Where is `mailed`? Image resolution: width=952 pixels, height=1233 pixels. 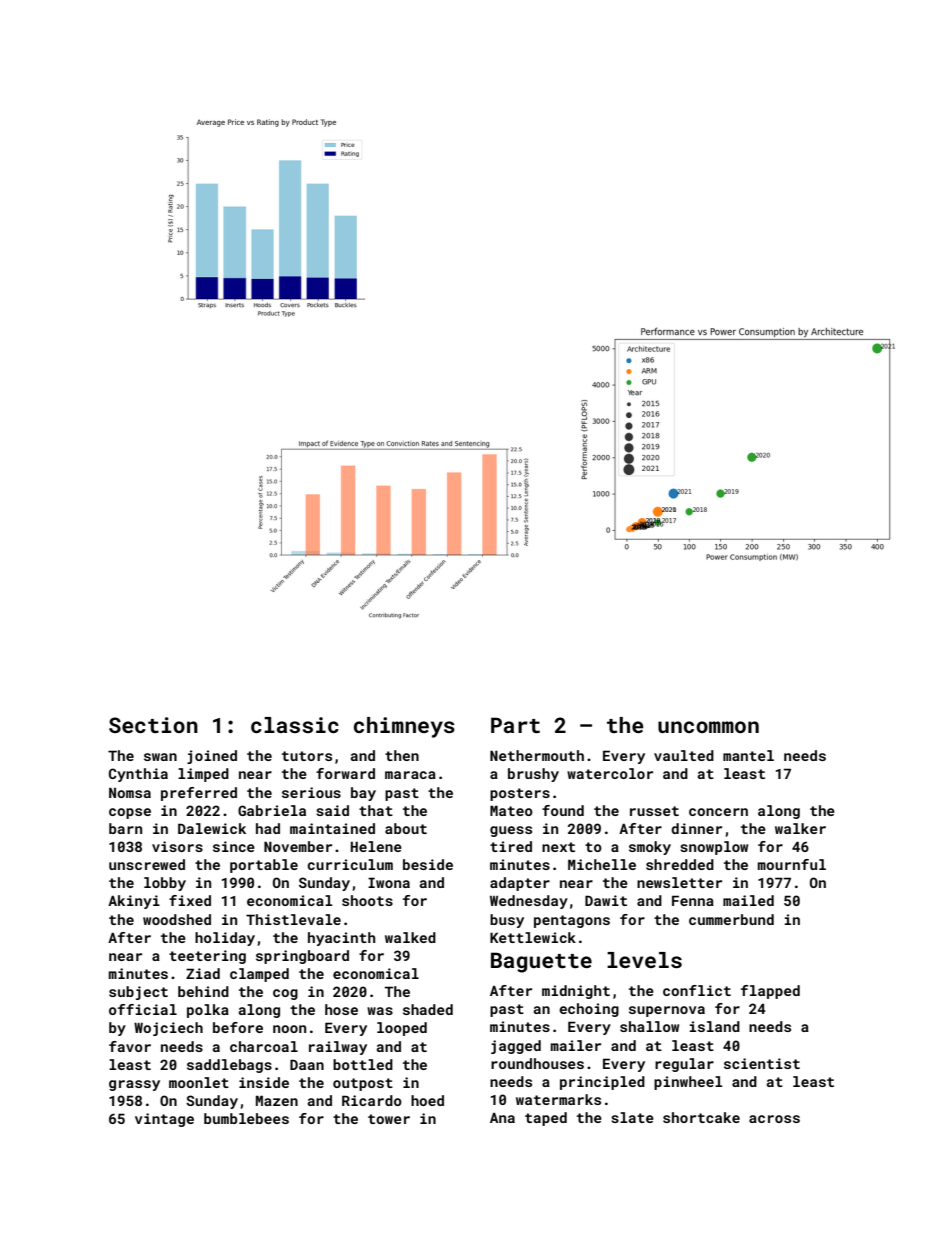 mailed is located at coordinates (748, 900).
